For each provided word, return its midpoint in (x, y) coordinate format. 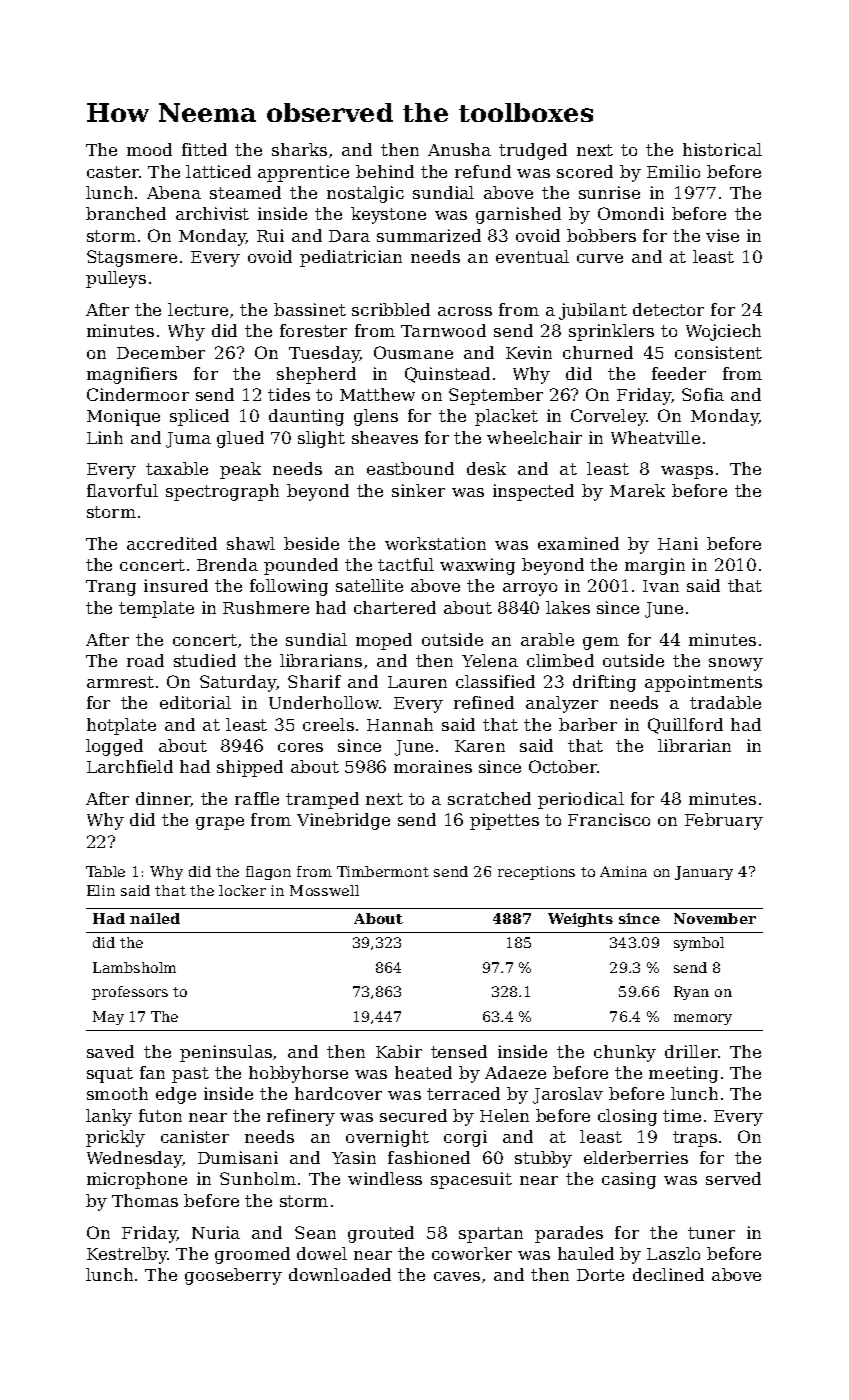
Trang (111, 588)
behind (385, 171)
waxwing (477, 566)
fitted (204, 149)
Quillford (685, 726)
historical (722, 149)
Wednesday (135, 1159)
